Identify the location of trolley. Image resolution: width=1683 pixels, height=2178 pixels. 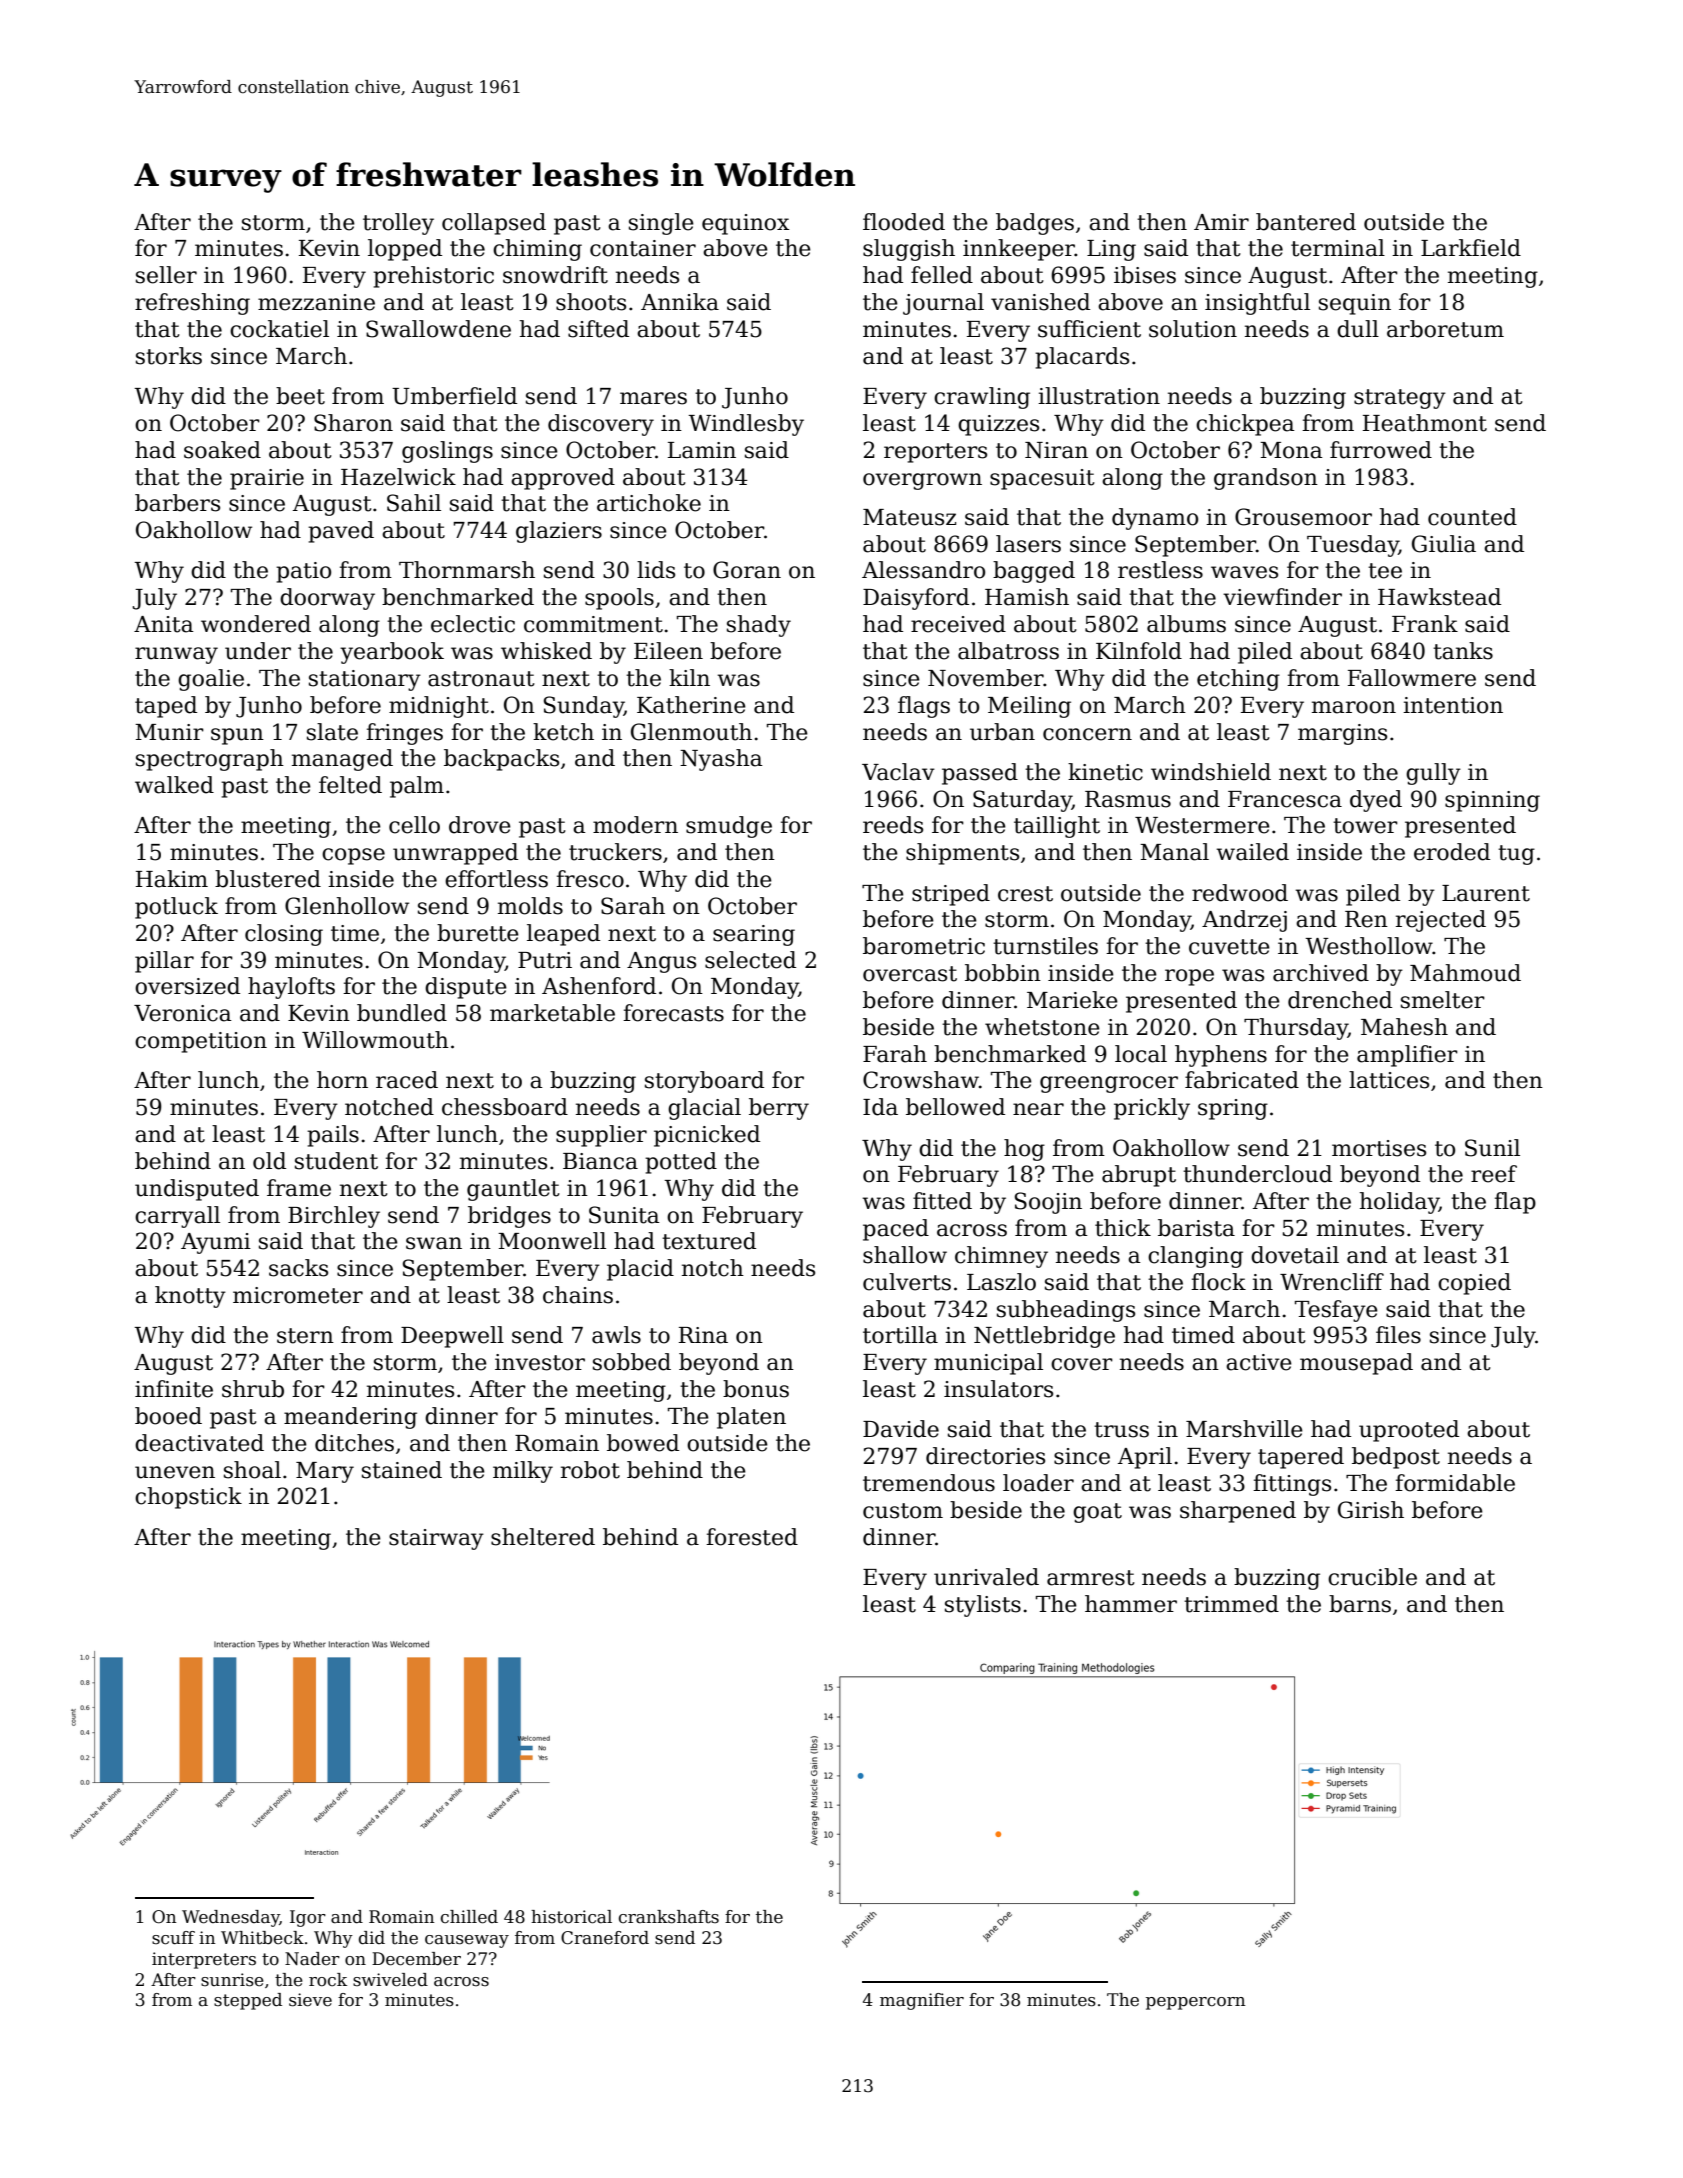
(398, 224).
